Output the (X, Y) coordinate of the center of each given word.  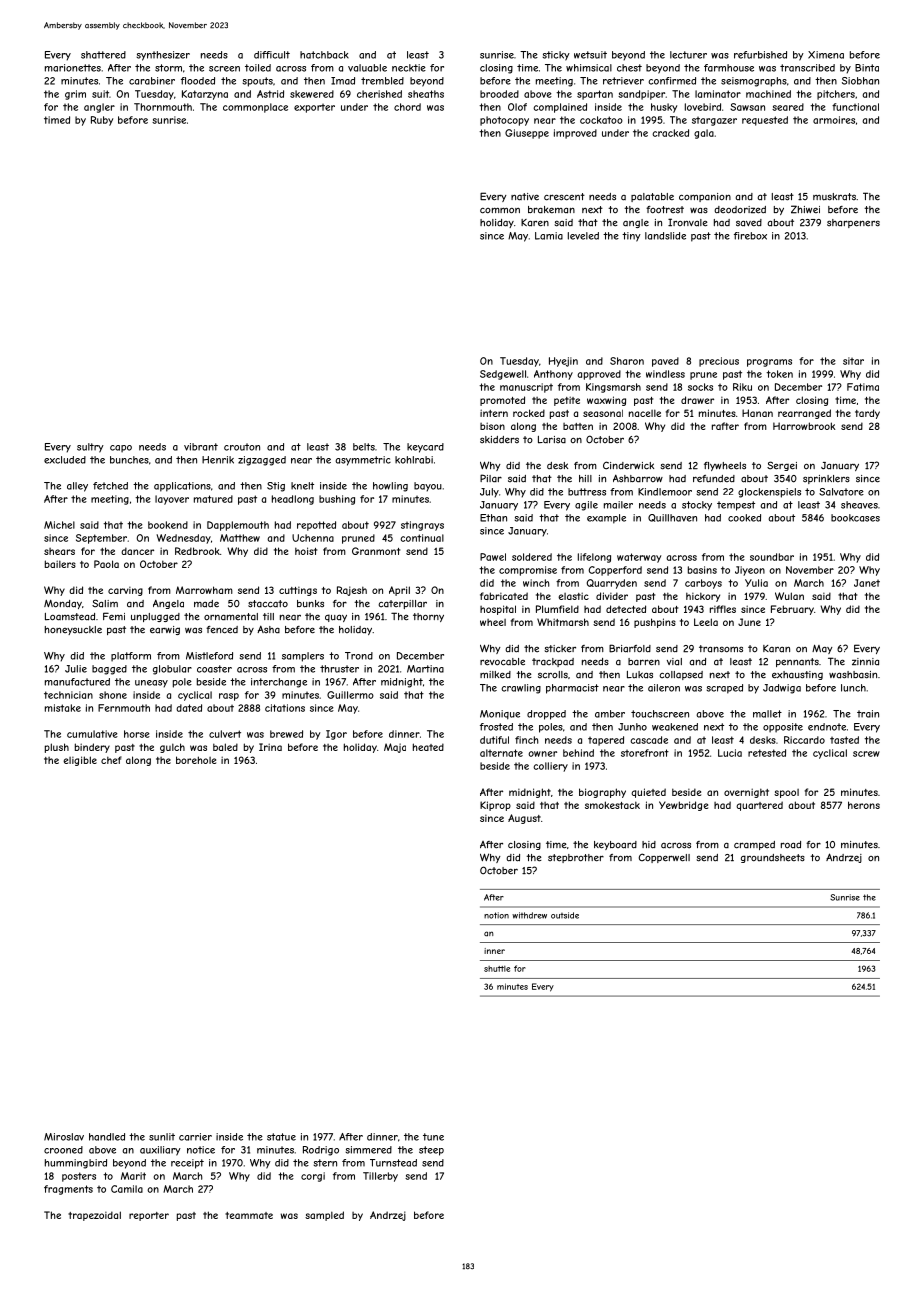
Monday (63, 604)
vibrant (201, 447)
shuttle (497, 969)
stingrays (422, 526)
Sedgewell (503, 375)
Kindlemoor (665, 492)
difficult (272, 55)
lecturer (688, 55)
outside (565, 915)
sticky (556, 56)
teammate (249, 1215)
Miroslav (64, 1137)
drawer (697, 400)
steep (431, 1151)
